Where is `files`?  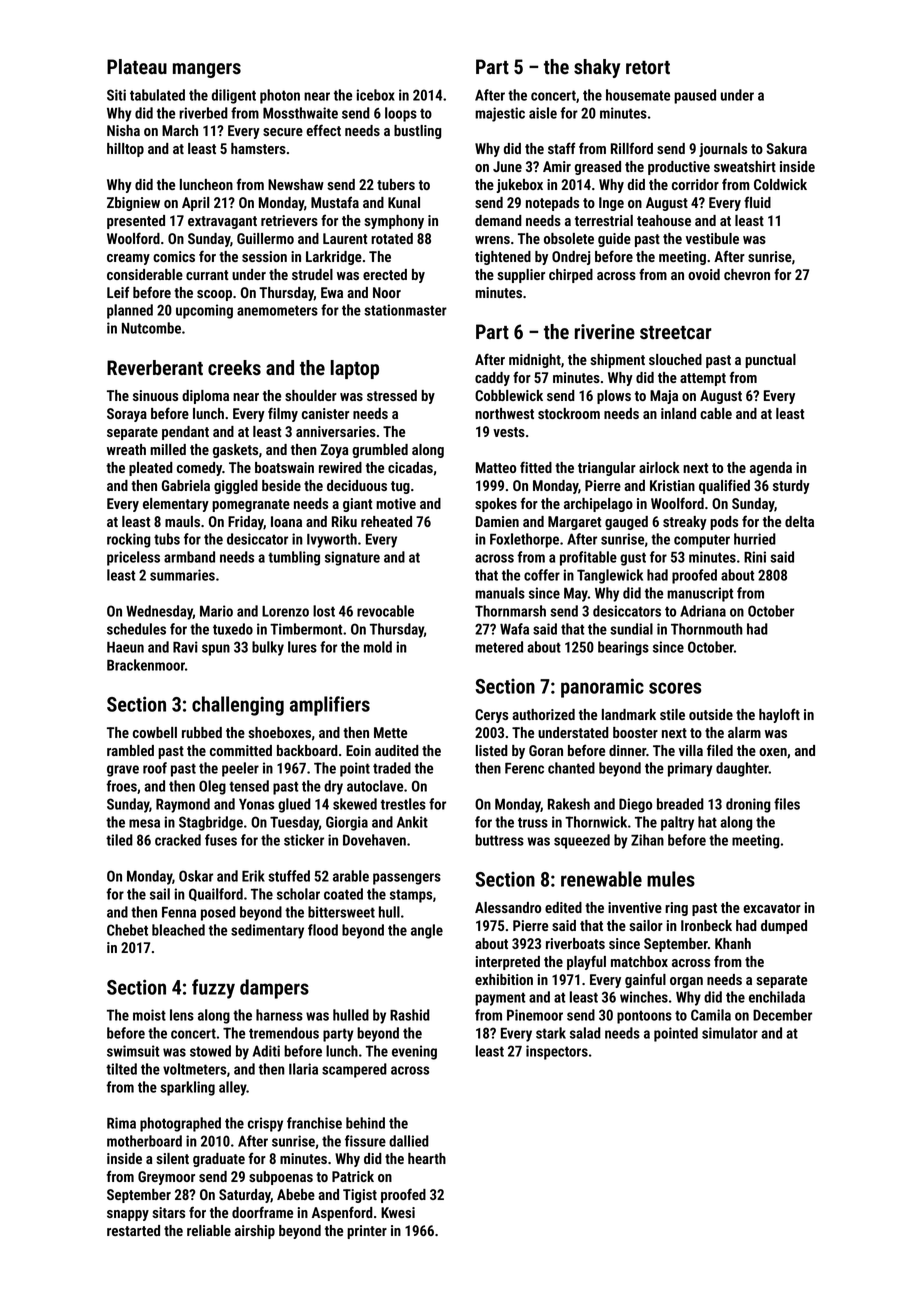 files is located at coordinates (787, 804).
